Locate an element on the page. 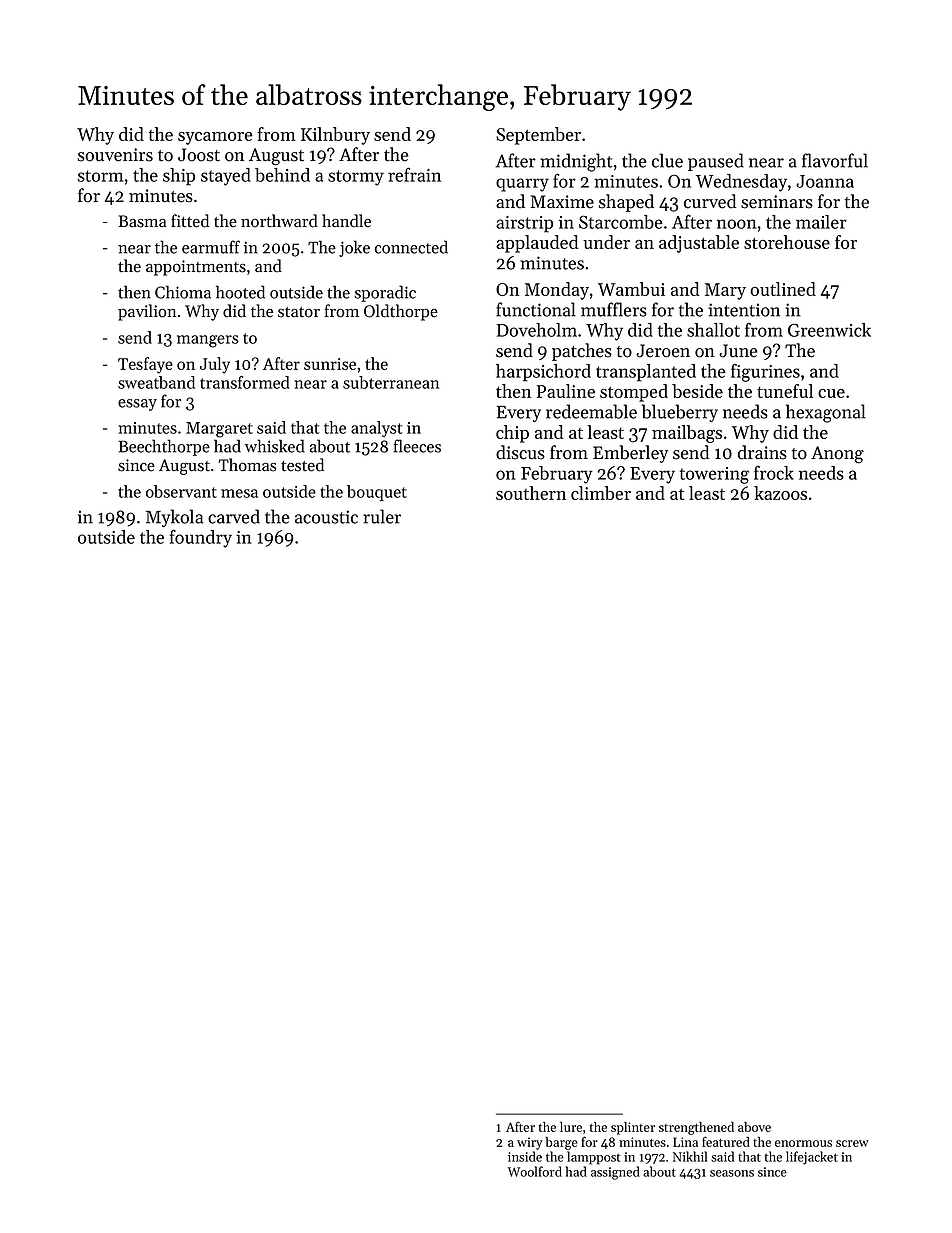  September is located at coordinates (538, 136).
